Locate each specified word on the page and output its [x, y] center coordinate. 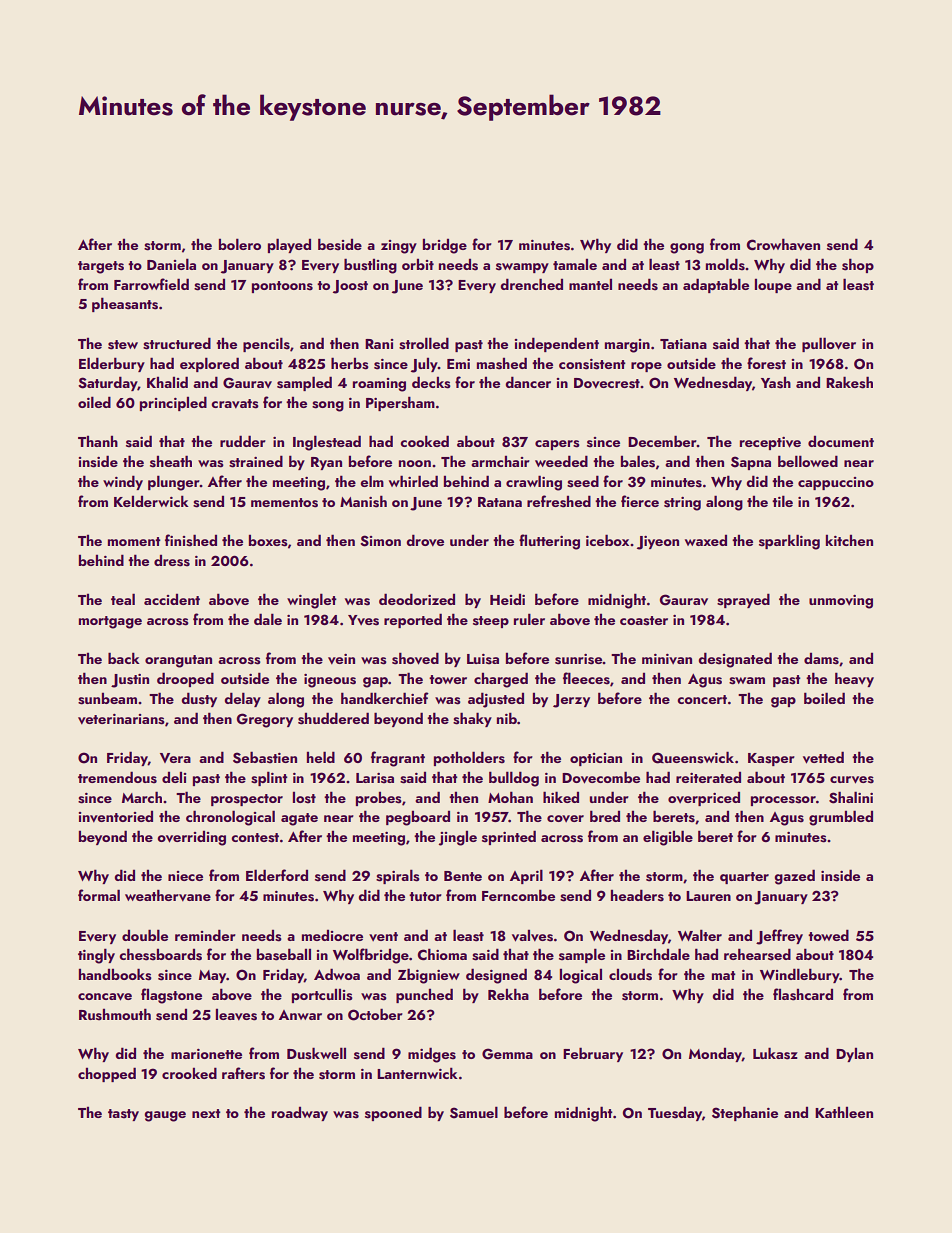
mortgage [110, 622]
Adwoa [337, 974]
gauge [165, 1116]
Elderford [277, 875]
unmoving [841, 602]
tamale [575, 264]
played [289, 245]
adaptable [716, 285]
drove [425, 540]
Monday [715, 1055]
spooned [393, 1113]
